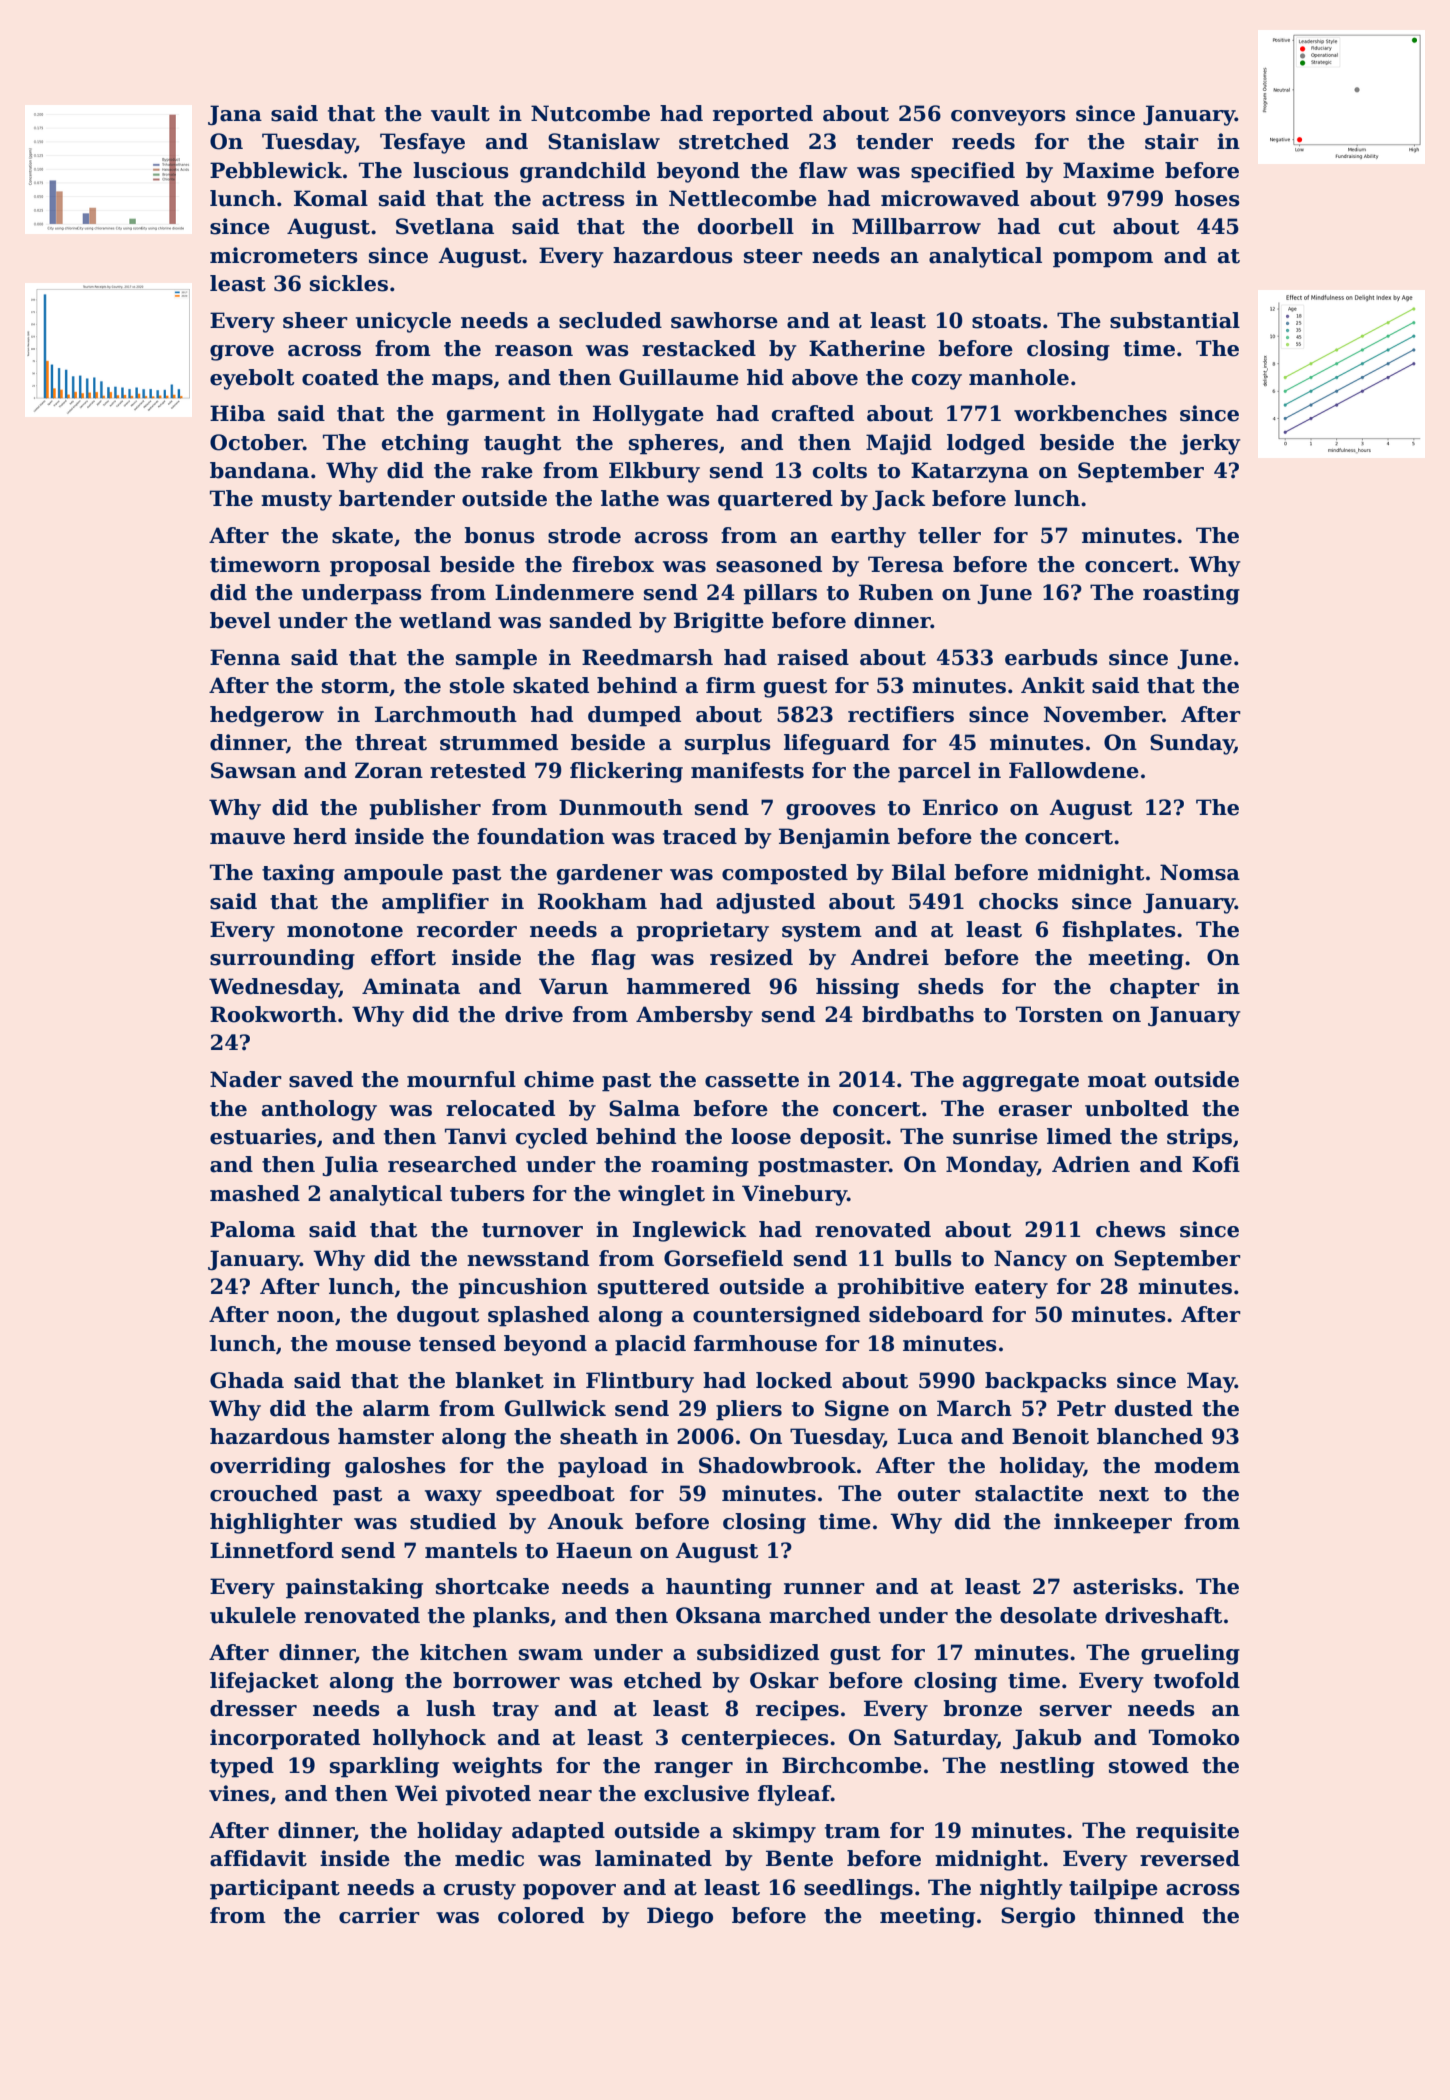 Image resolution: width=1450 pixels, height=2100 pixels. I want to click on reeds, so click(983, 141).
